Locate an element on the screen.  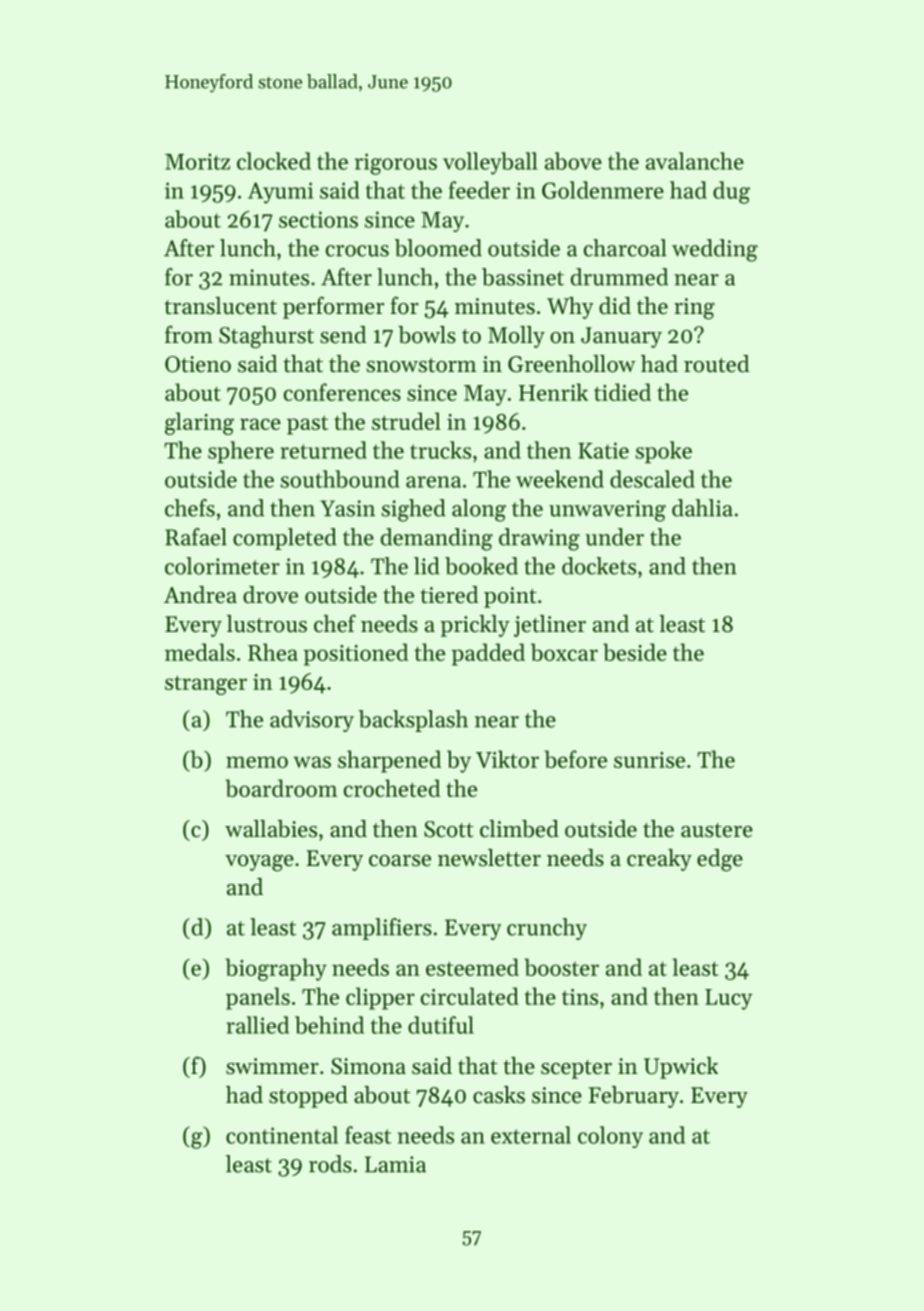
external is located at coordinates (531, 1135).
